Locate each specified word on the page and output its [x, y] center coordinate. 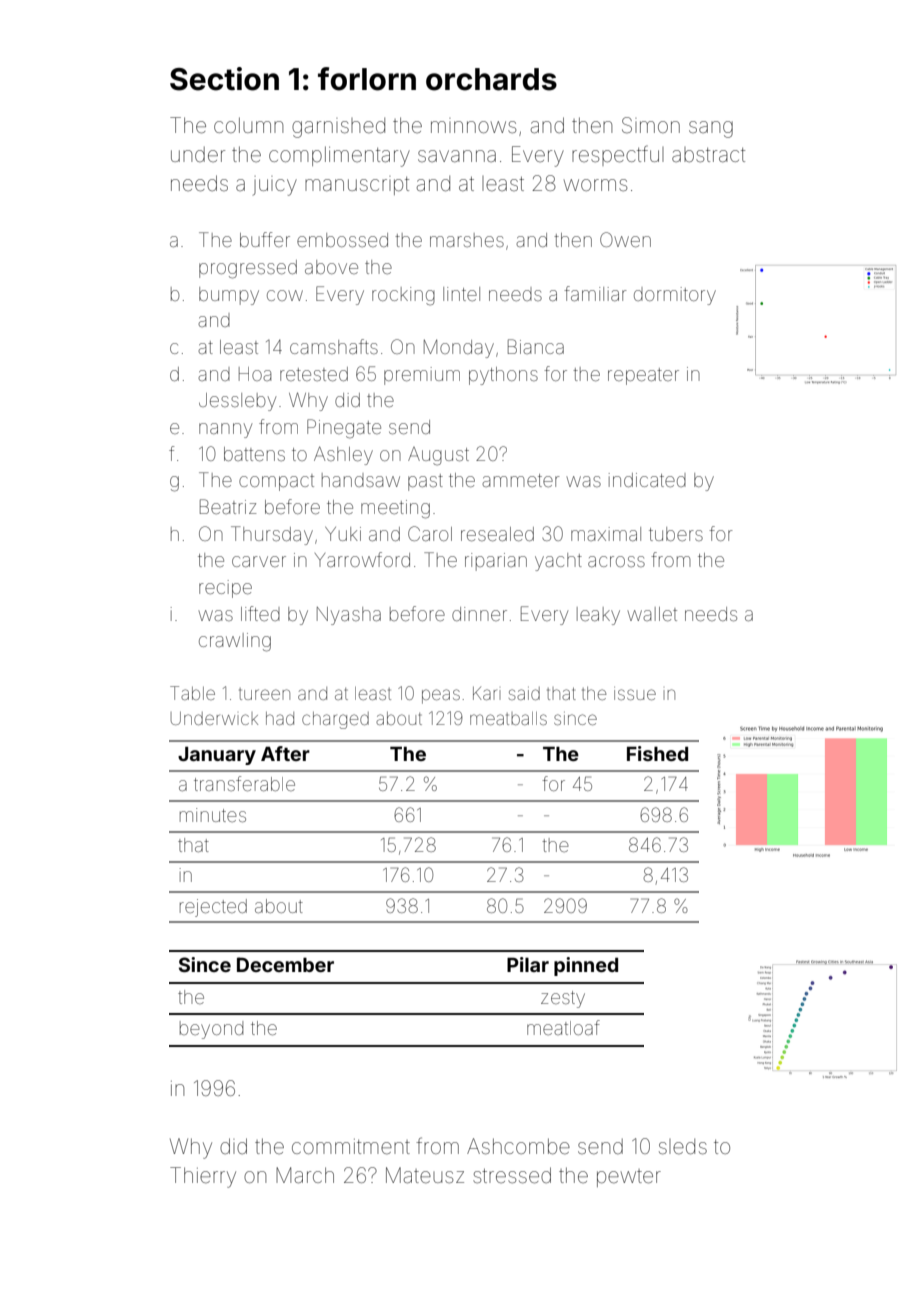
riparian [496, 562]
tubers [676, 534]
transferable [244, 783]
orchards [491, 79]
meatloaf [563, 1027]
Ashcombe [518, 1146]
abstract [708, 154]
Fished [657, 753]
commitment [351, 1147]
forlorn [367, 79]
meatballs [508, 718]
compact [276, 482]
